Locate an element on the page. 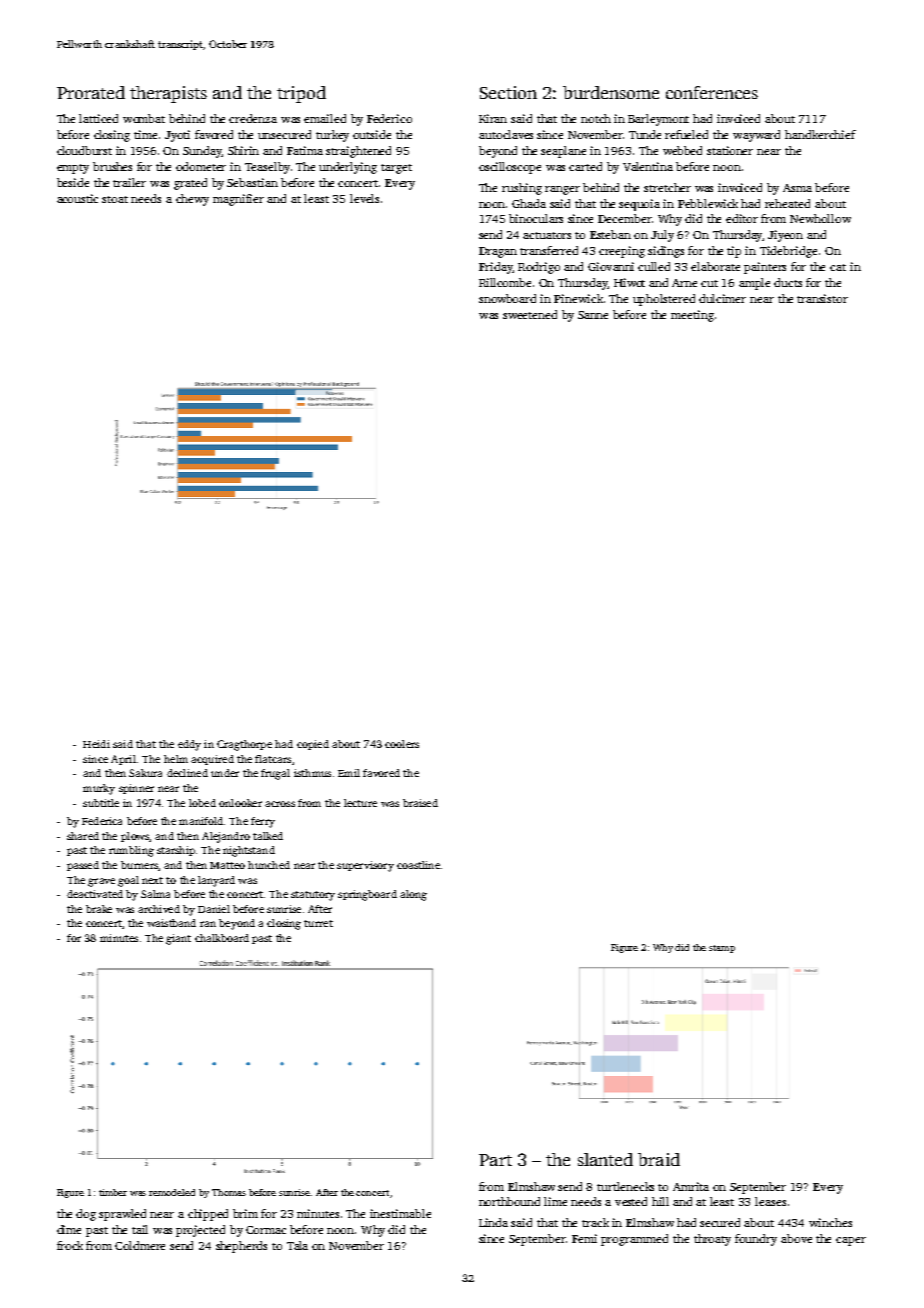  turret is located at coordinates (318, 923).
